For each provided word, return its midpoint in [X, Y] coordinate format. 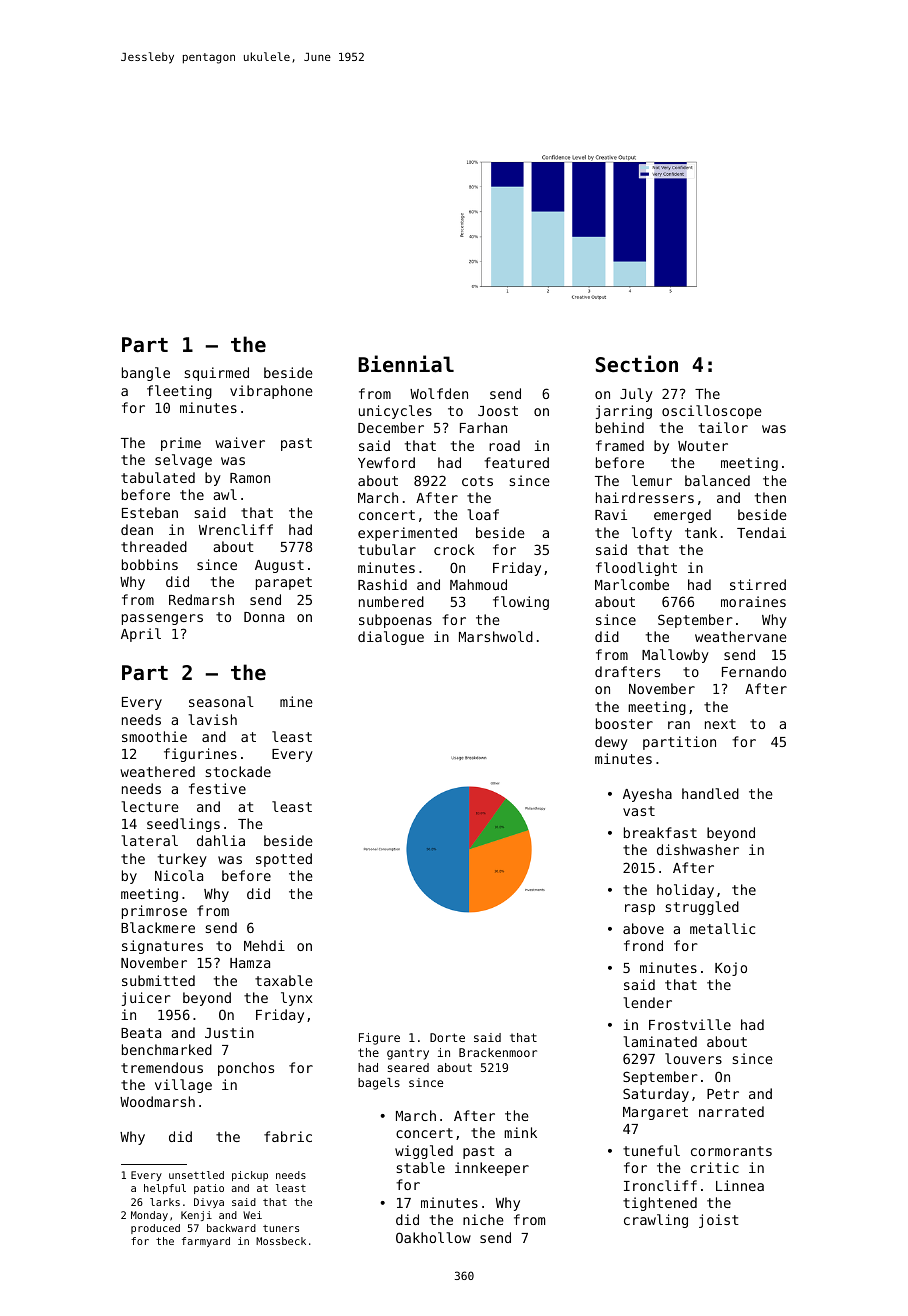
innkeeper [492, 1169]
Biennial [406, 364]
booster [624, 723]
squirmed [217, 374]
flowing [521, 603]
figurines [200, 755]
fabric [288, 1136]
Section [637, 364]
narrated [731, 1111]
